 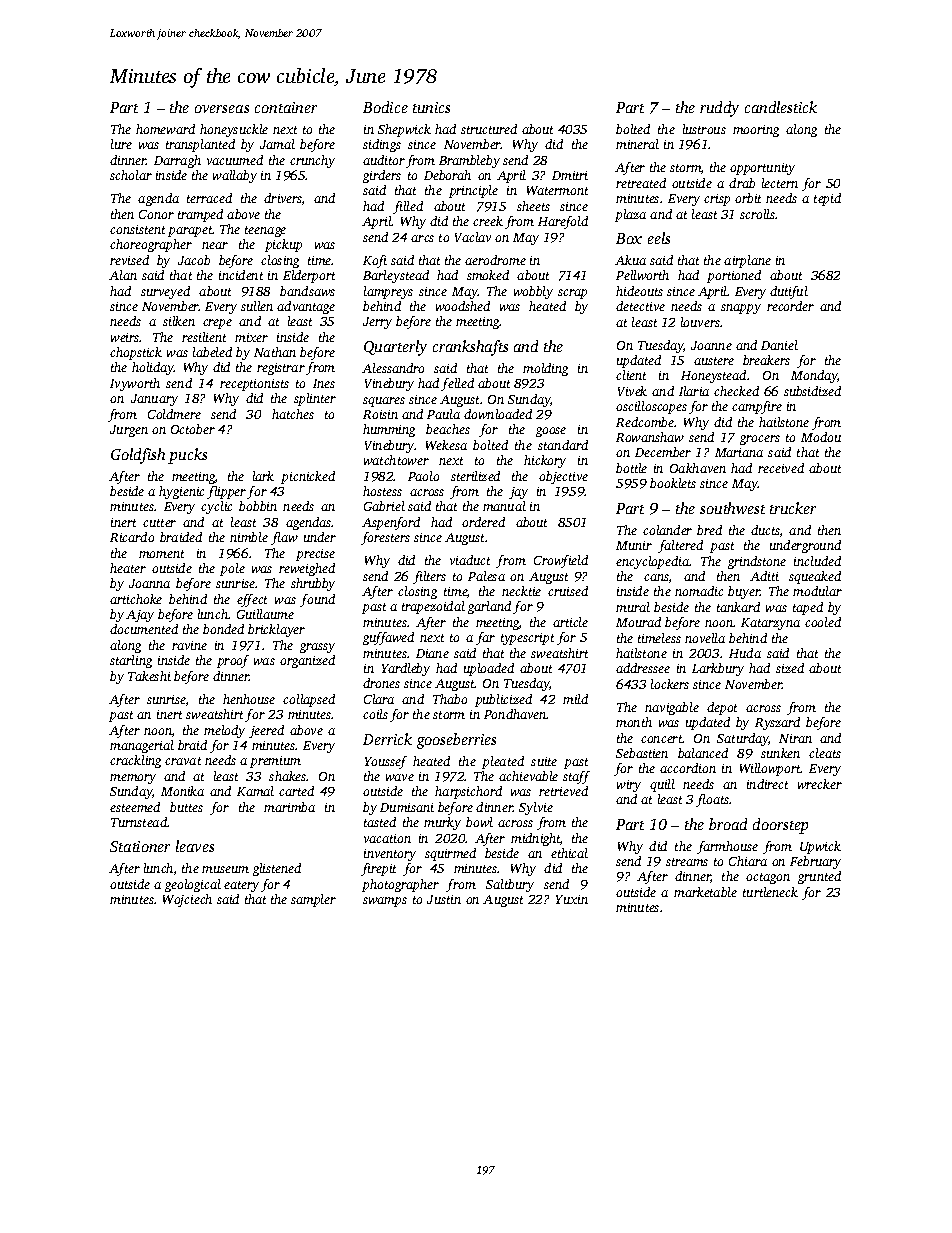 What do you see at coordinates (187, 900) in the document?
I see `Wojciech` at bounding box center [187, 900].
